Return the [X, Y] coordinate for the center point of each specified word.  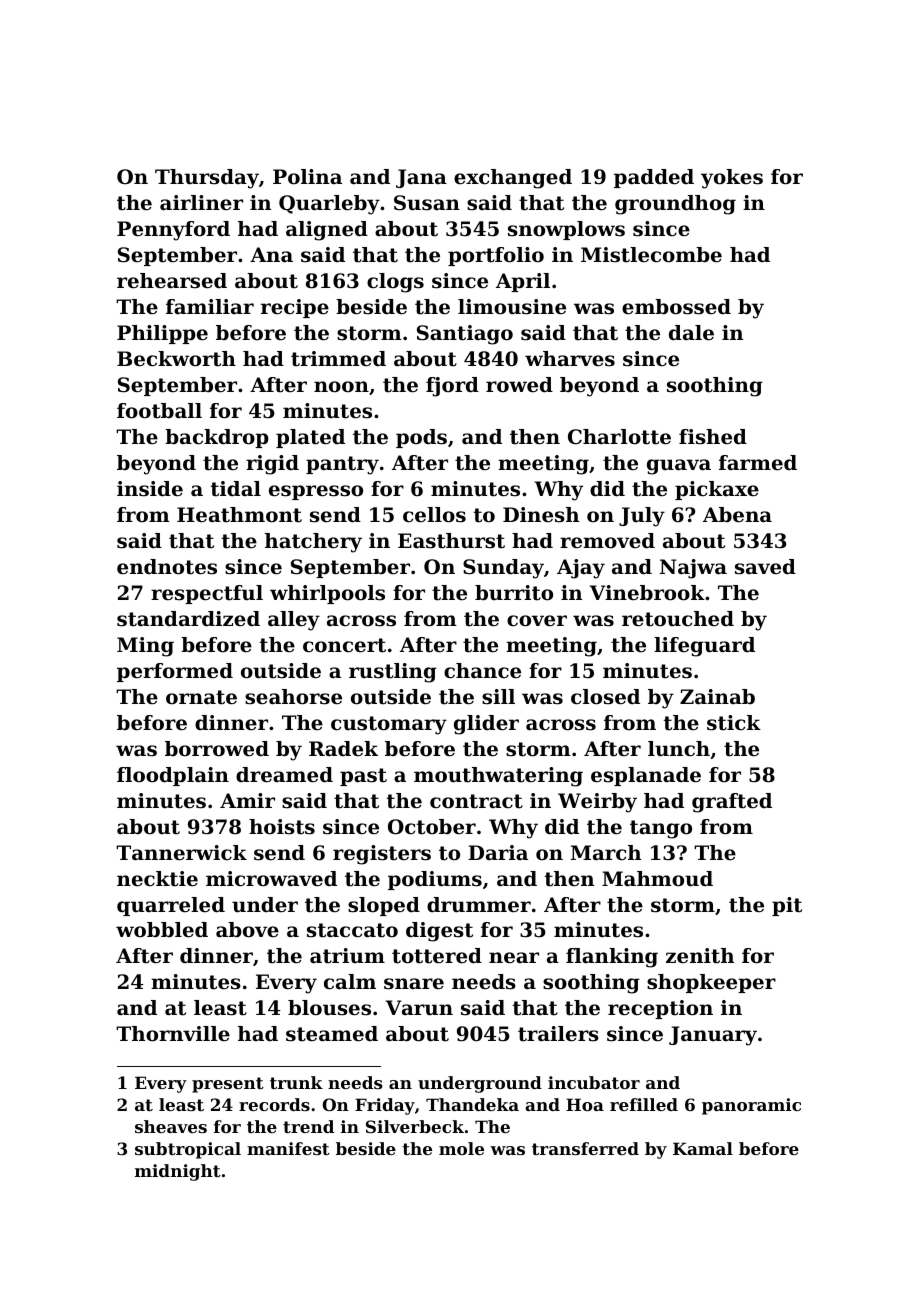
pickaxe [717, 490]
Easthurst [451, 541]
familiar [210, 306]
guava [679, 467]
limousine [512, 307]
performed [175, 672]
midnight [178, 1172]
